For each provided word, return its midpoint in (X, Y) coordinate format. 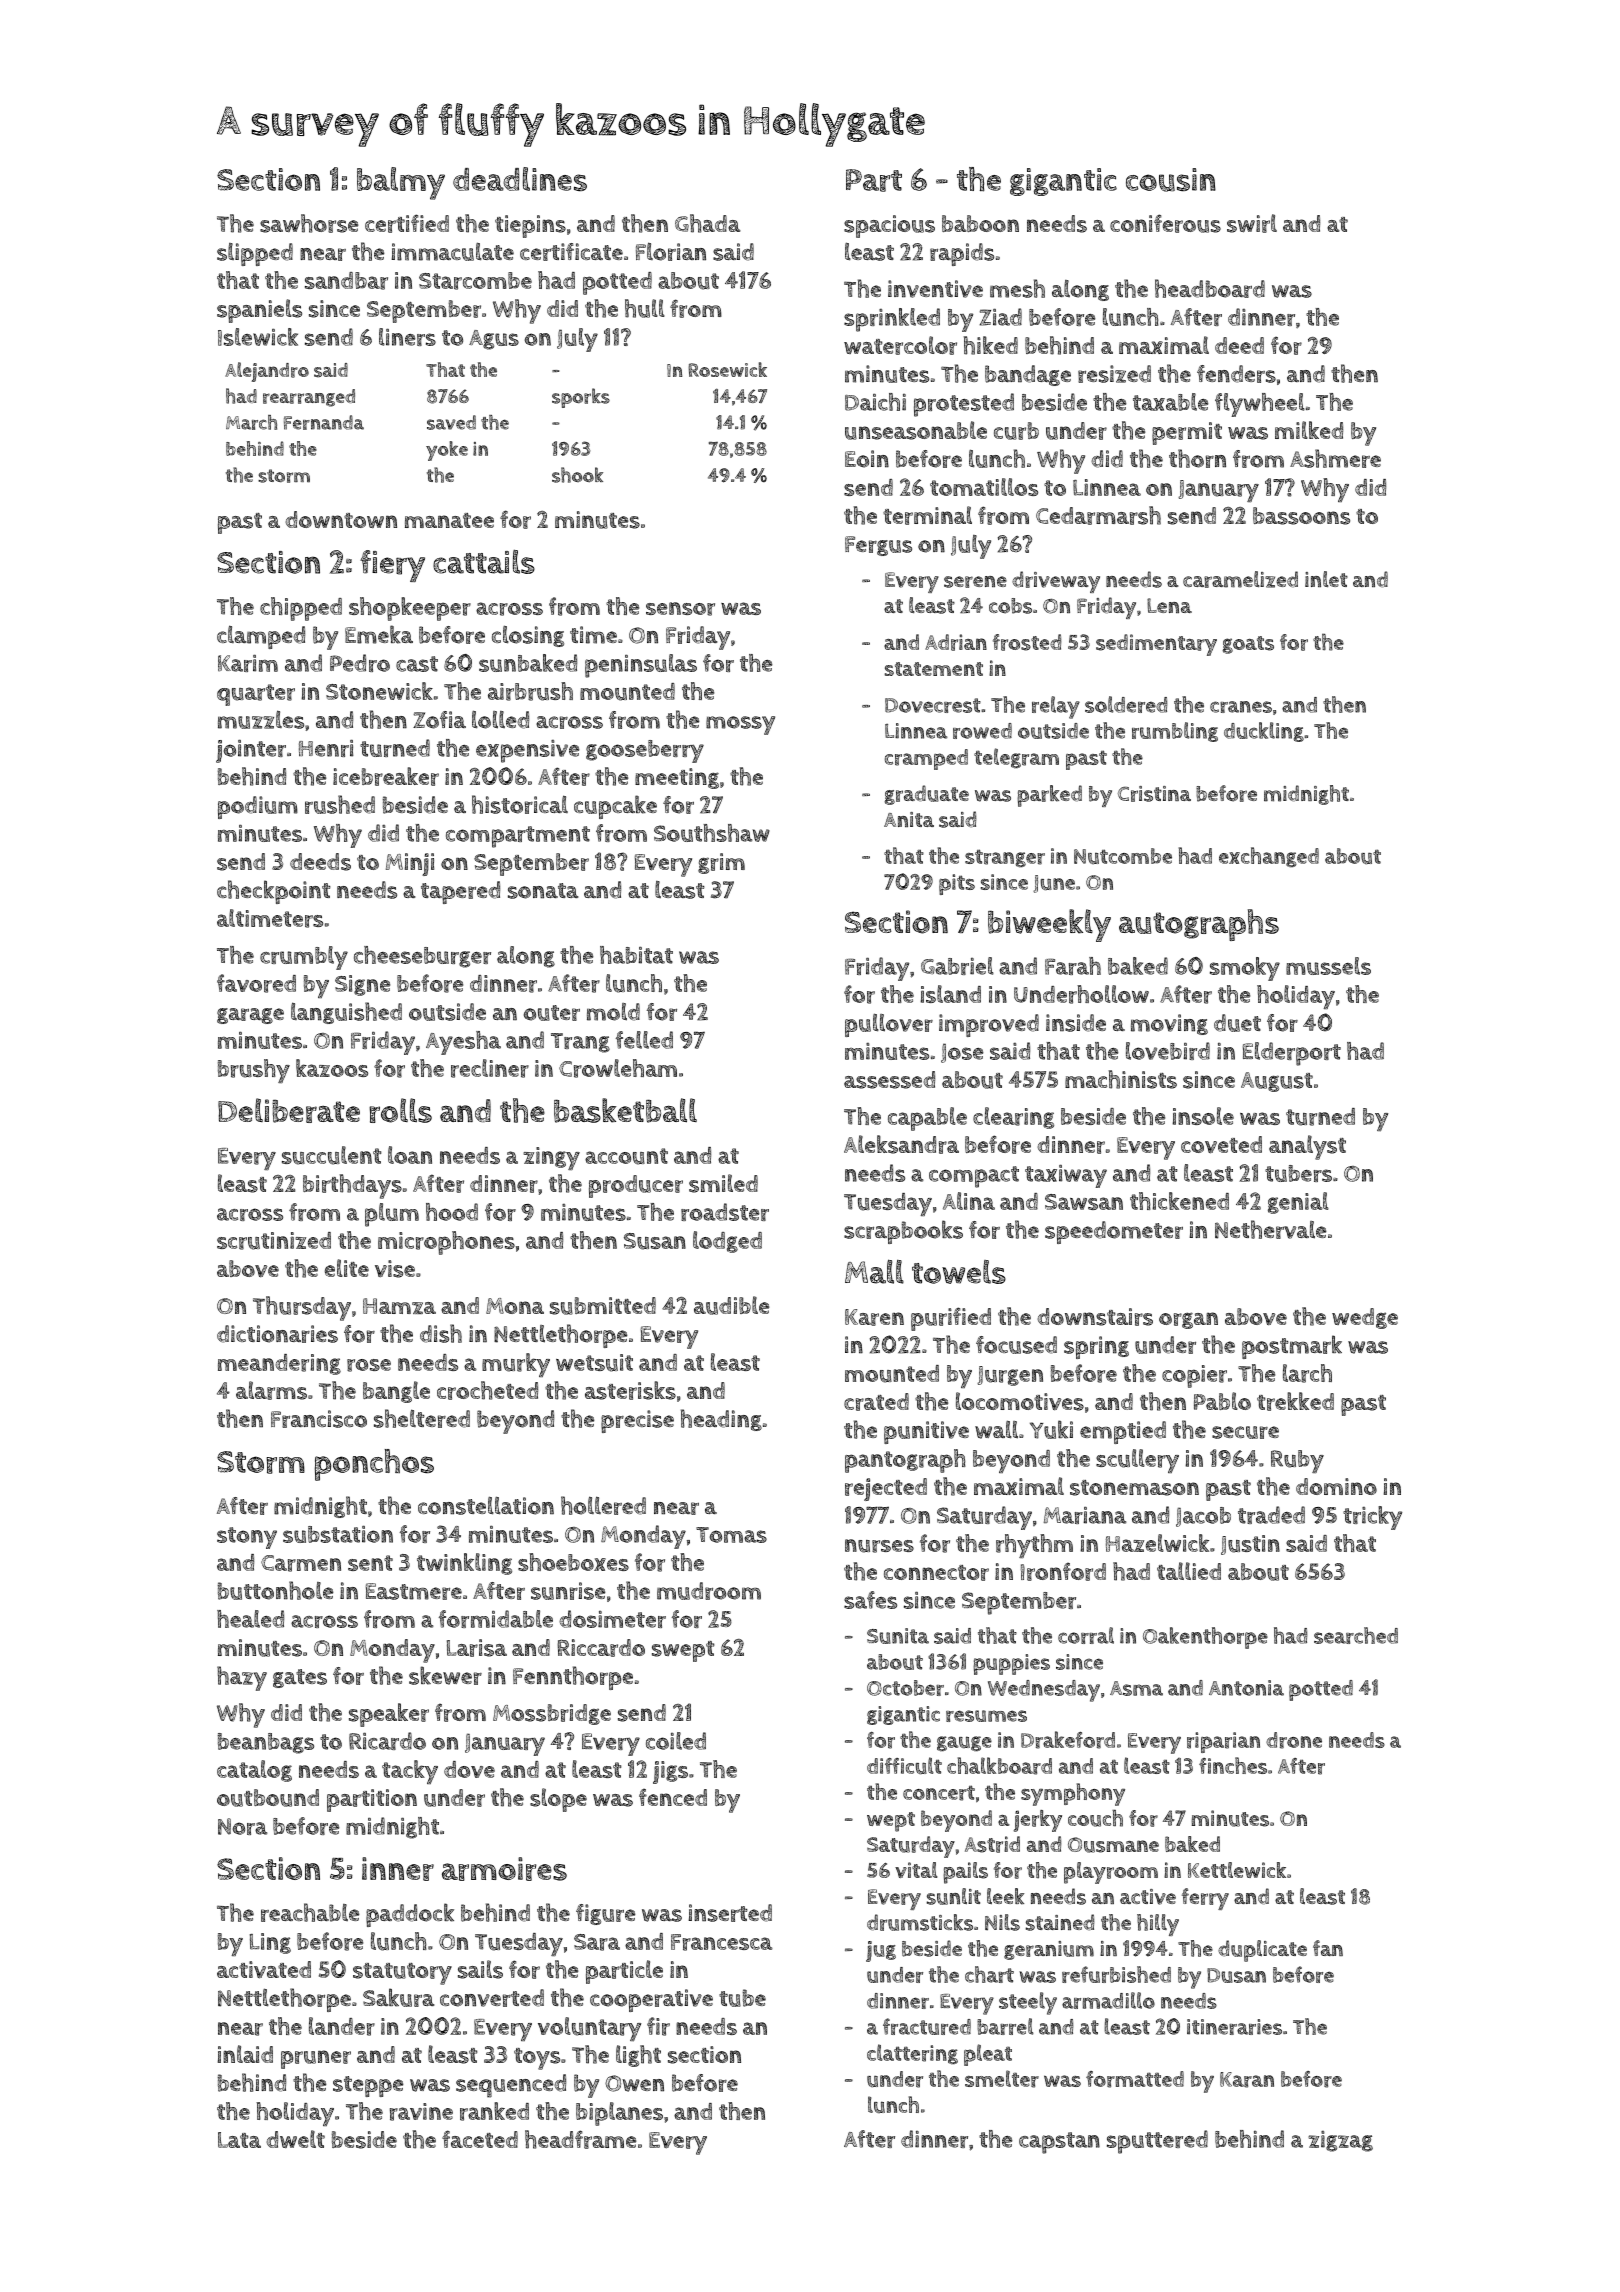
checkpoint (273, 892)
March (251, 422)
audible (731, 1305)
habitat (636, 955)
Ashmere (1335, 458)
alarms (271, 1390)
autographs (1199, 925)
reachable (310, 1912)
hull (645, 308)
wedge (1365, 1318)
